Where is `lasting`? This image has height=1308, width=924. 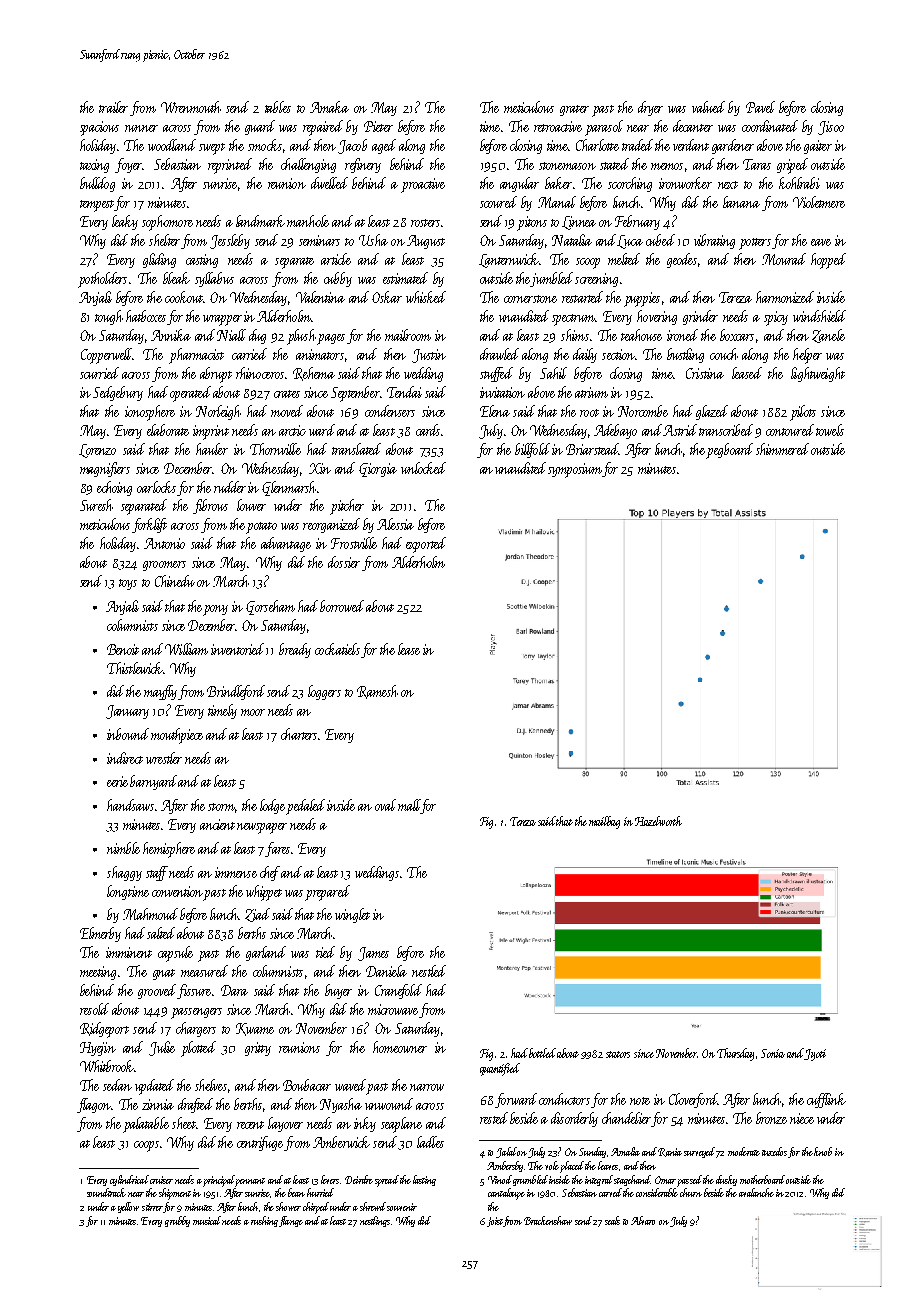 lasting is located at coordinates (424, 1180).
